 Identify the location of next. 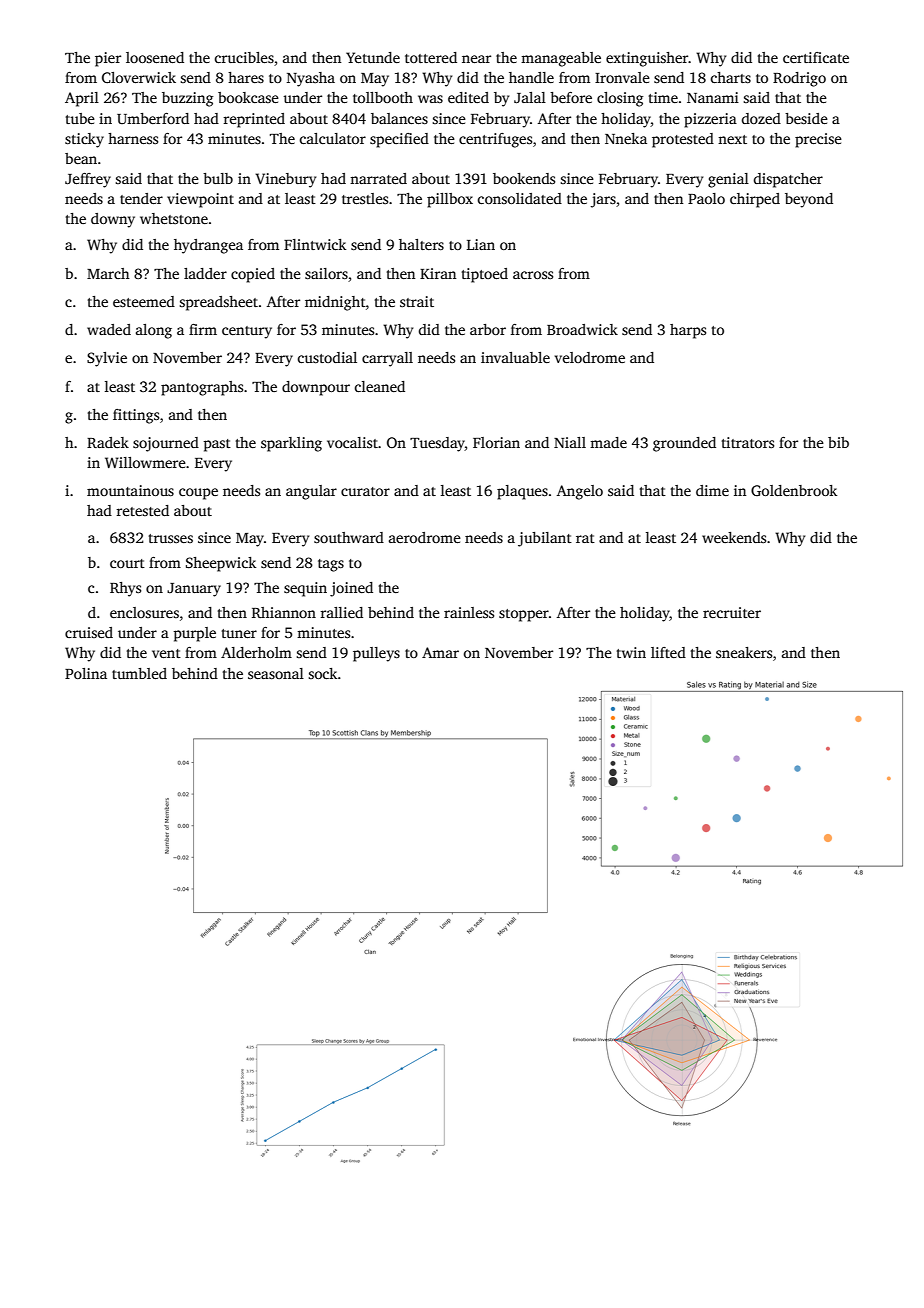
(732, 139).
